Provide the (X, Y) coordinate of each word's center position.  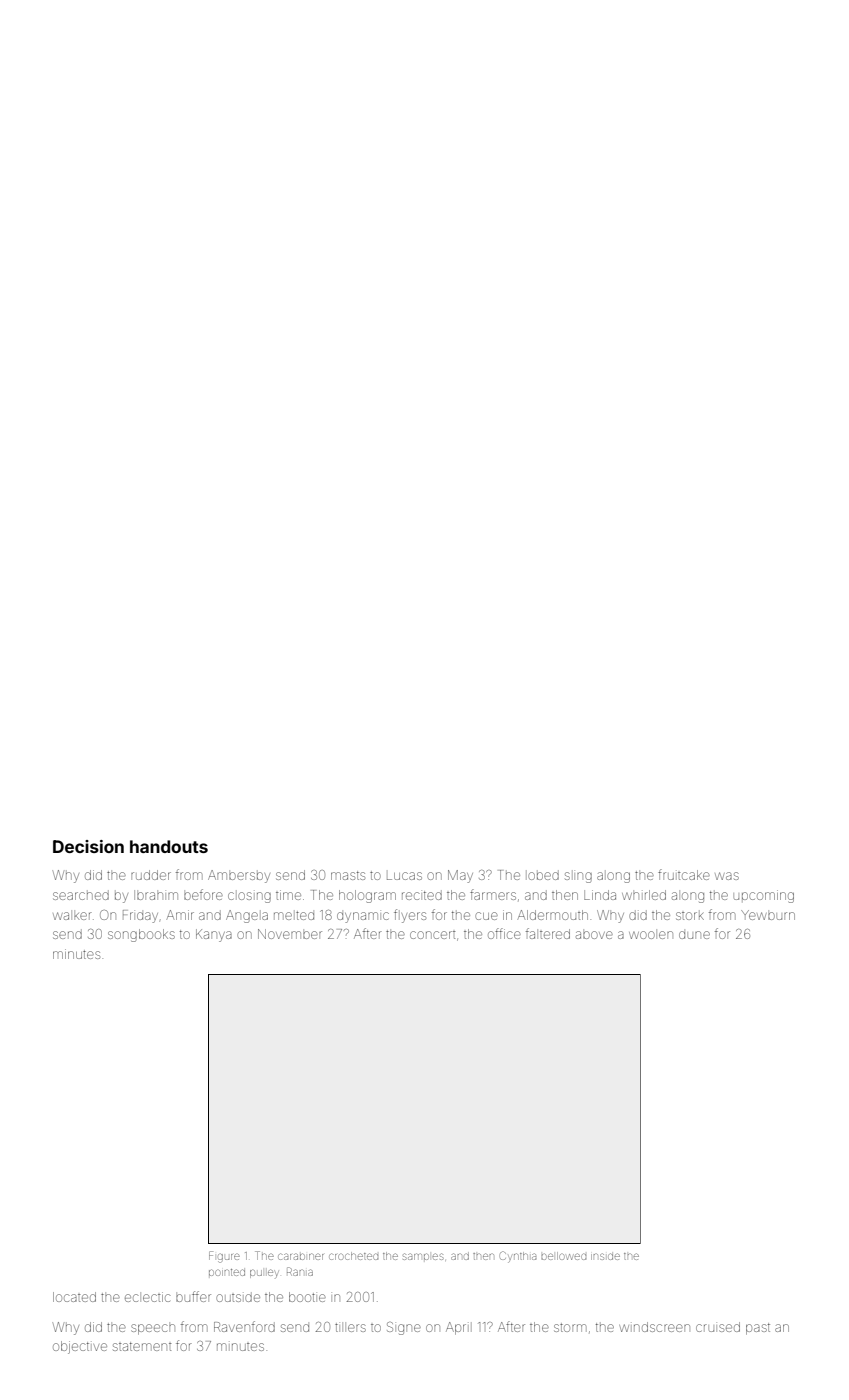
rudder (151, 875)
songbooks (141, 935)
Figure (224, 1257)
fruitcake (684, 874)
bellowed (563, 1256)
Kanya (214, 935)
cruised (718, 1327)
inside (605, 1256)
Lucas (404, 876)
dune (694, 935)
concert (432, 935)
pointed (227, 1272)
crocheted (353, 1256)
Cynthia (518, 1257)
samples (423, 1256)
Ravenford (244, 1326)
